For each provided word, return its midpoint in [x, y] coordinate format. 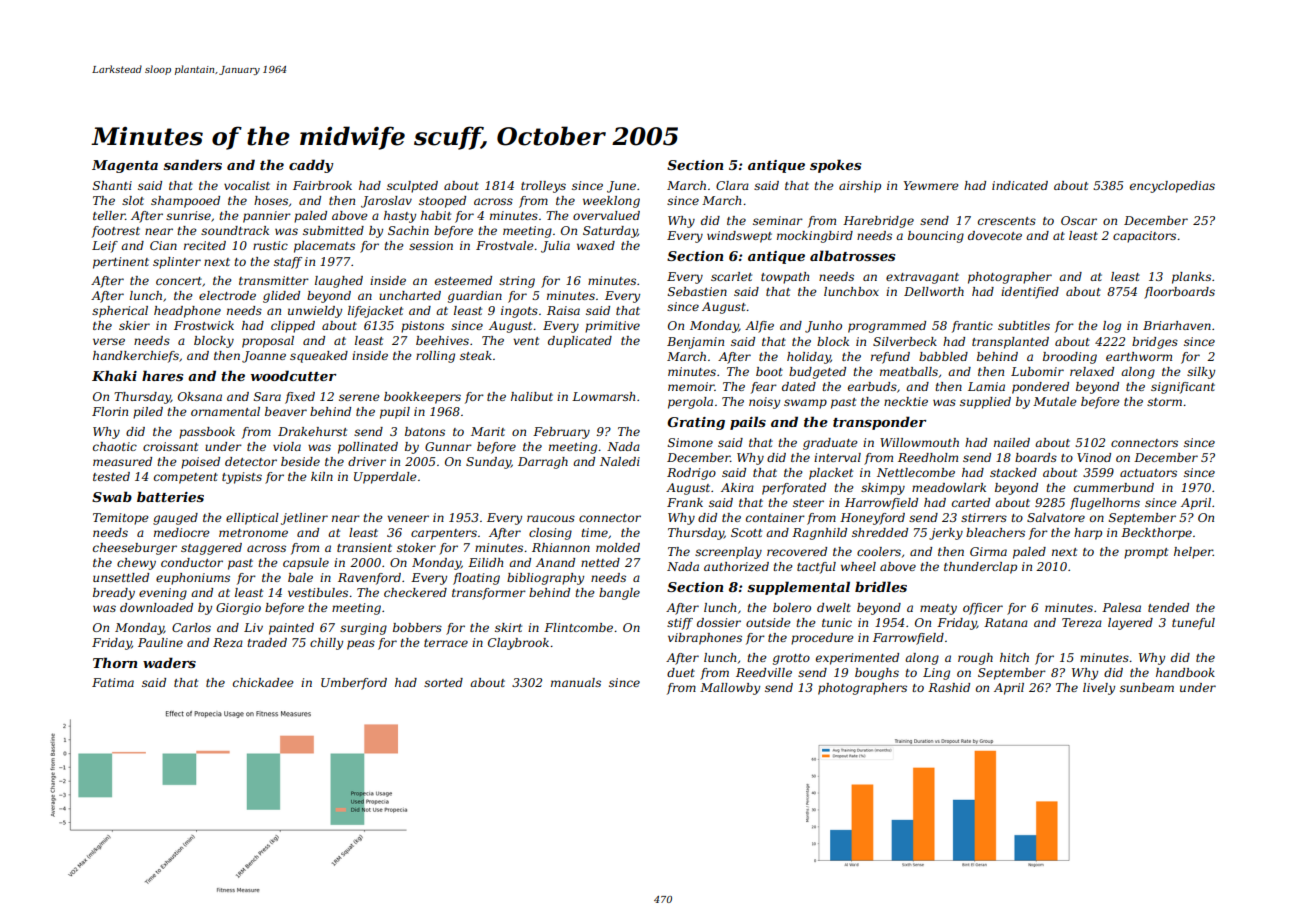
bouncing [936, 237]
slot [133, 200]
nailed [1012, 442]
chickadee [263, 682]
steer [808, 503]
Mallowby [730, 689]
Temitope [121, 519]
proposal [268, 342]
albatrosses [853, 255]
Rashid [949, 687]
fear [764, 388]
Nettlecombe [916, 472]
